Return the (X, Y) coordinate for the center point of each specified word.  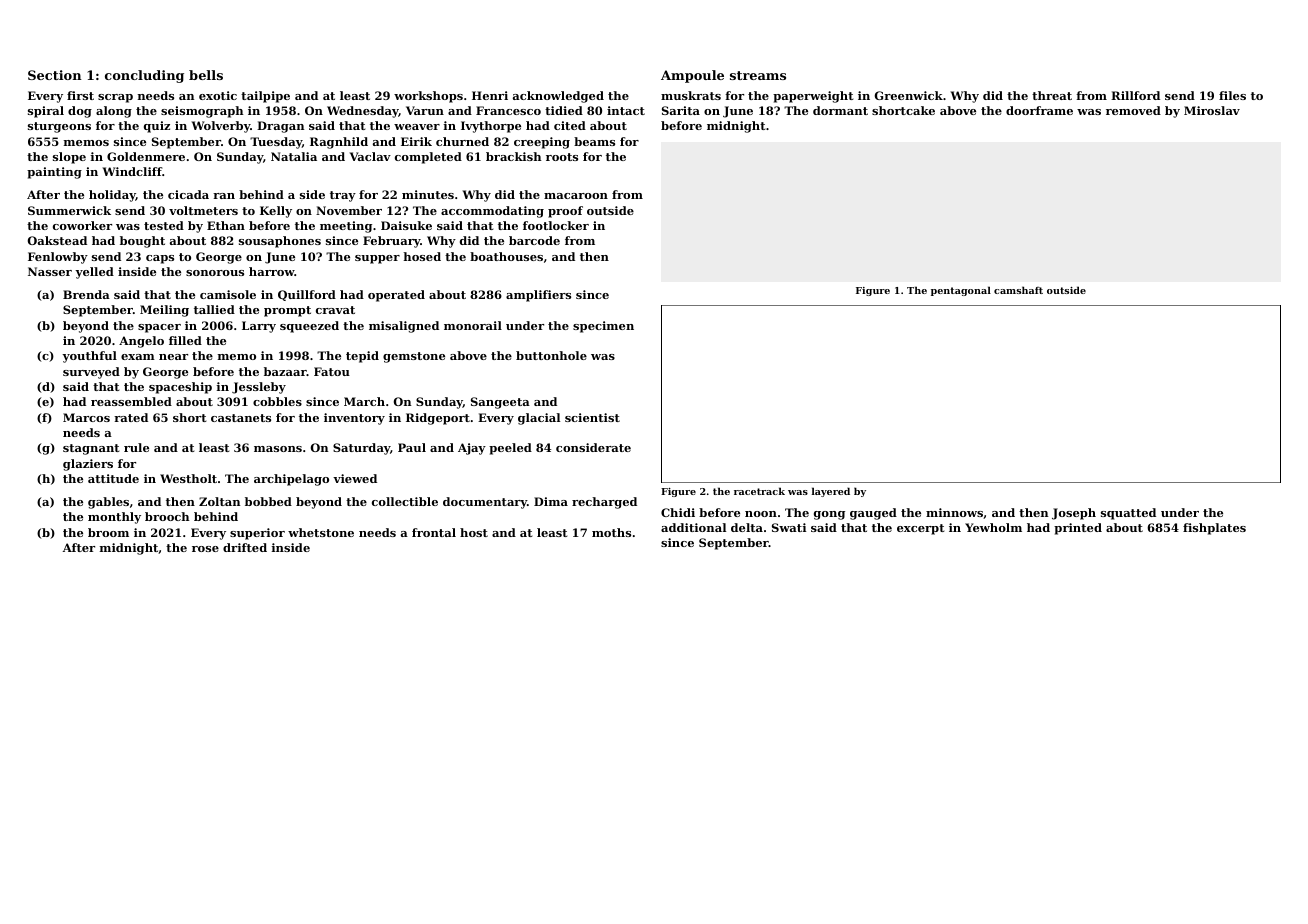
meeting (346, 227)
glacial (539, 419)
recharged (604, 503)
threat (1052, 95)
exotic (218, 95)
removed (1133, 110)
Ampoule (692, 76)
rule (136, 447)
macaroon (576, 196)
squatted (1128, 514)
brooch (167, 516)
